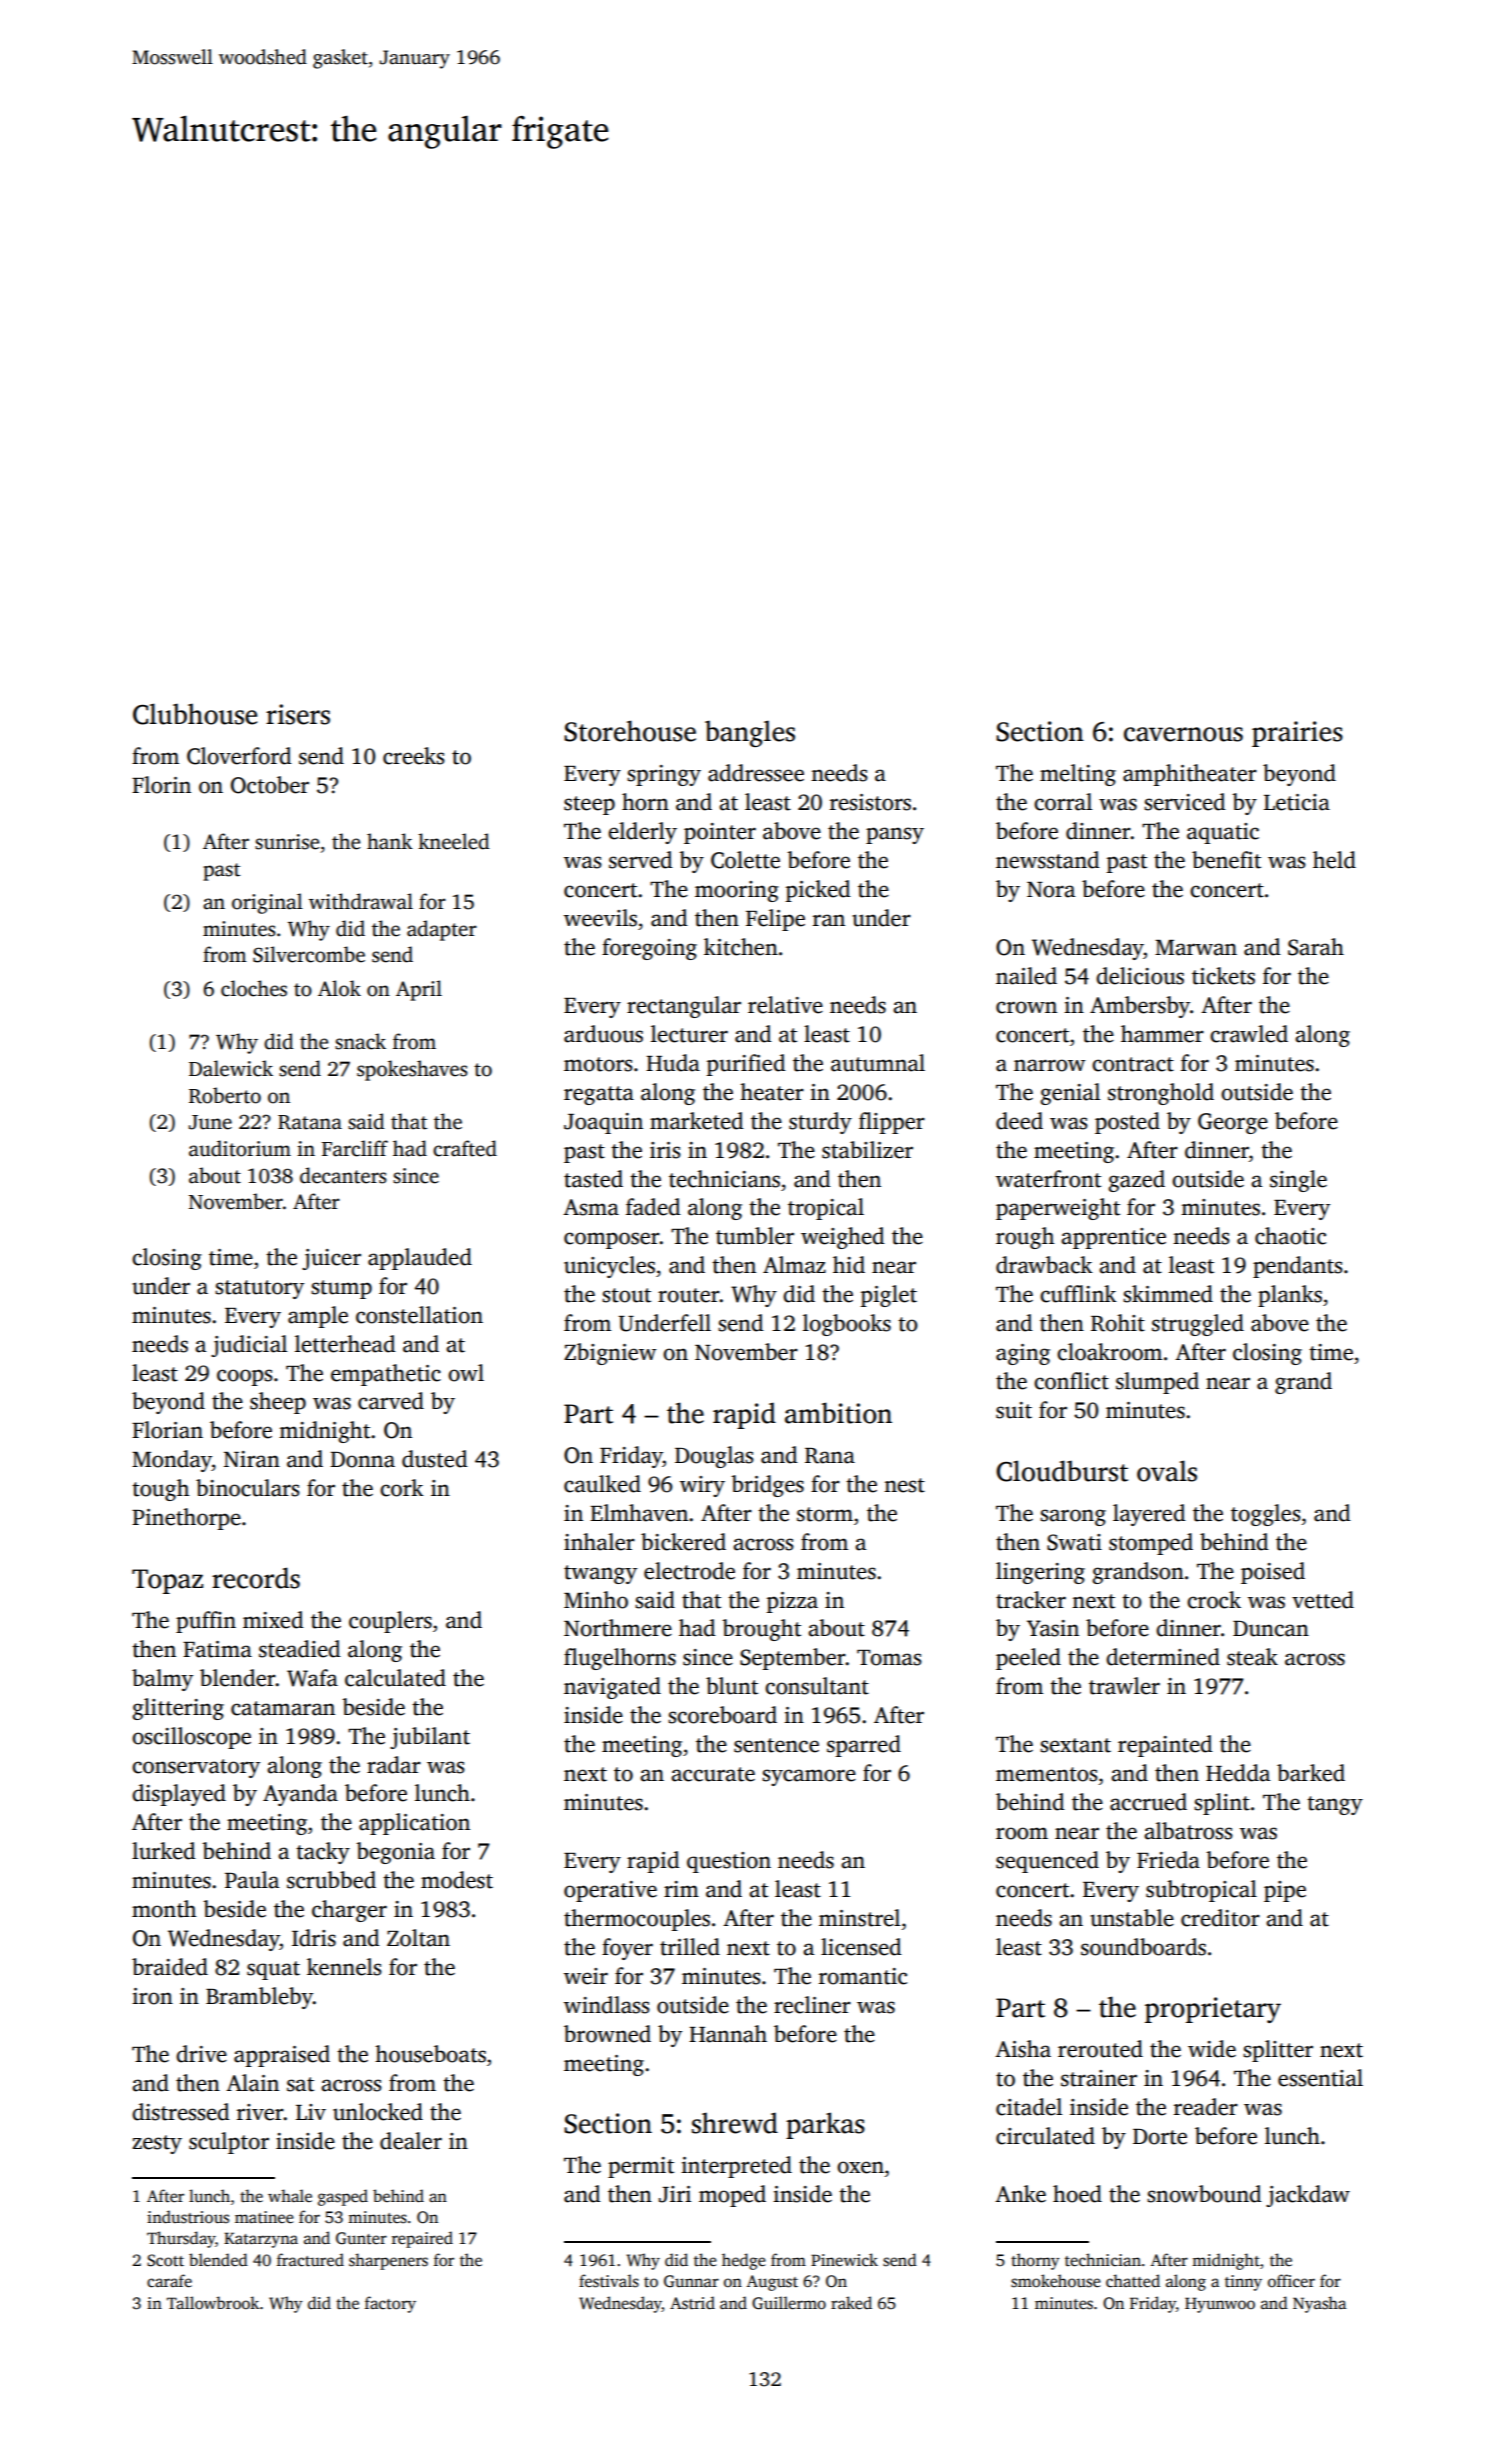  What do you see at coordinates (859, 1918) in the page?
I see `minstrel` at bounding box center [859, 1918].
